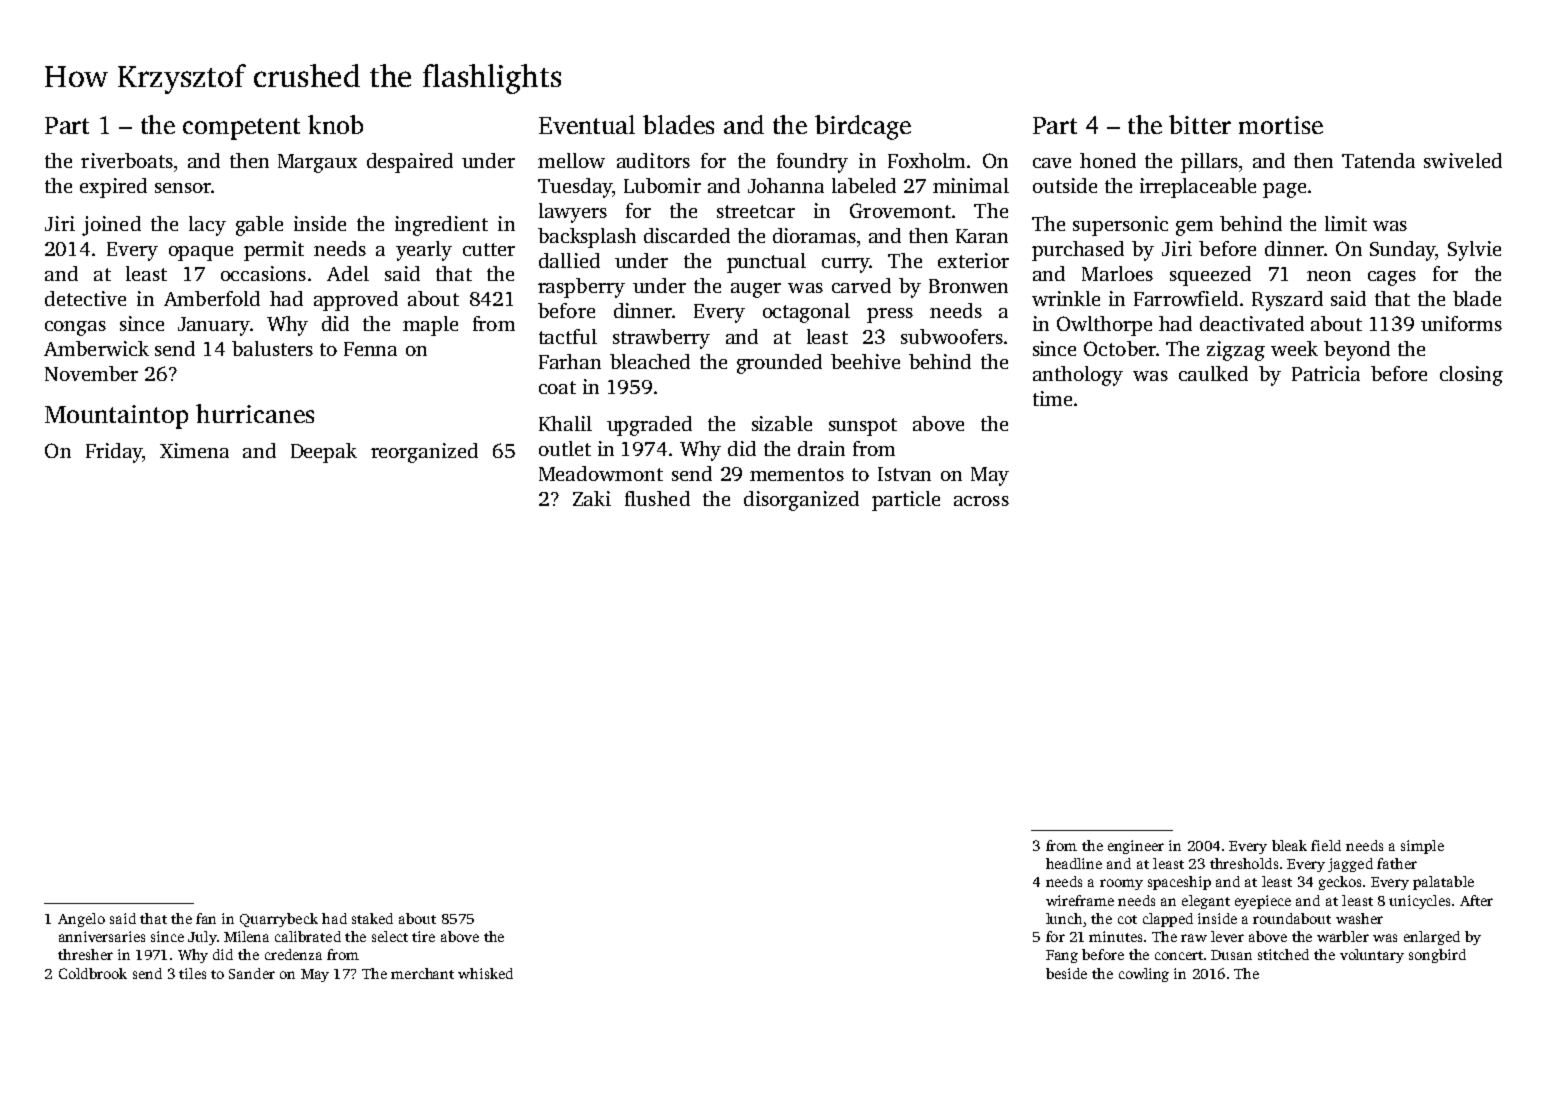  What do you see at coordinates (1403, 251) in the screenshot?
I see `Sunday` at bounding box center [1403, 251].
